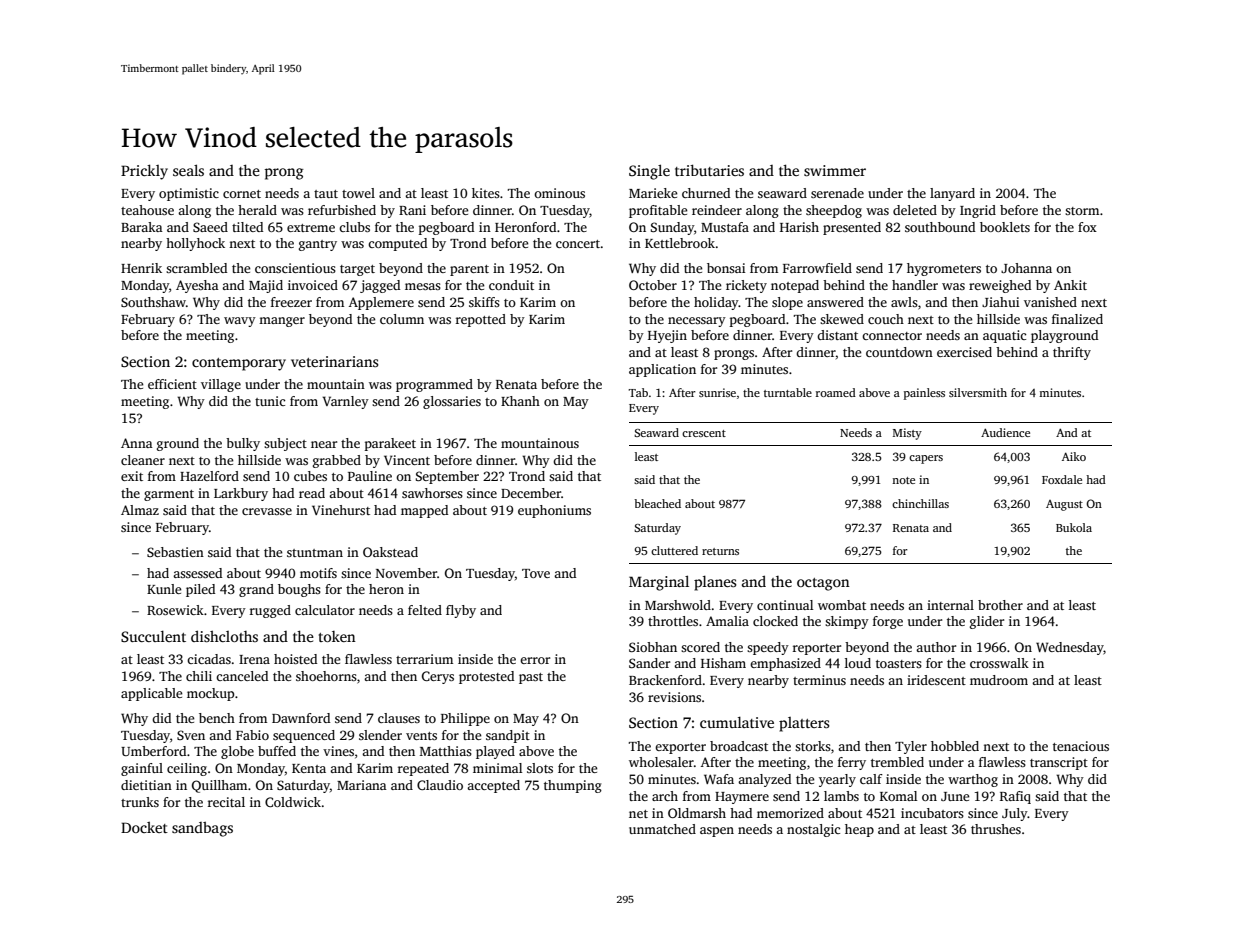 Image resolution: width=1233 pixels, height=952 pixels. What do you see at coordinates (520, 401) in the document?
I see `Khanh` at bounding box center [520, 401].
